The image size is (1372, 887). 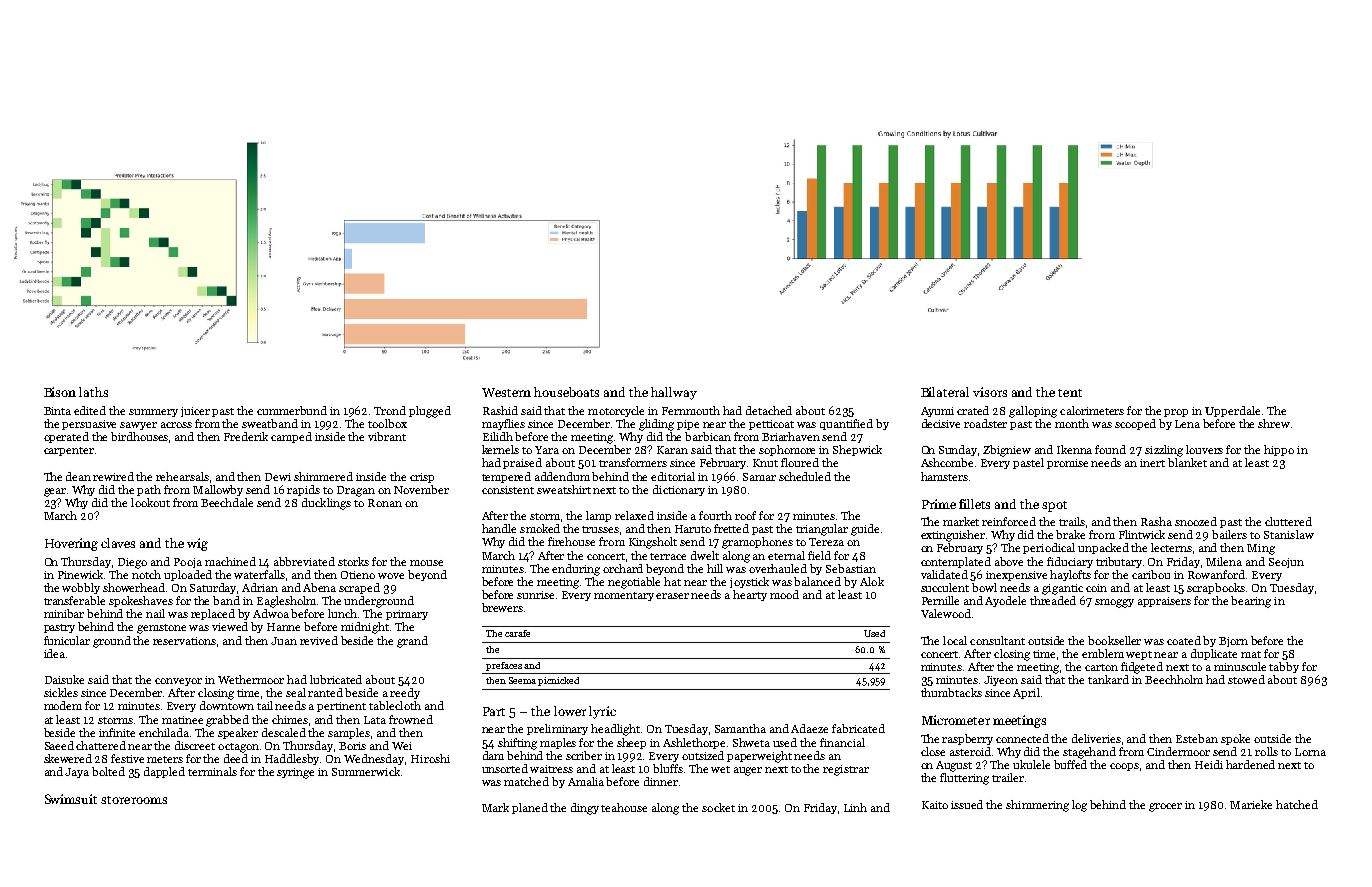 What do you see at coordinates (1176, 413) in the screenshot?
I see `prop` at bounding box center [1176, 413].
